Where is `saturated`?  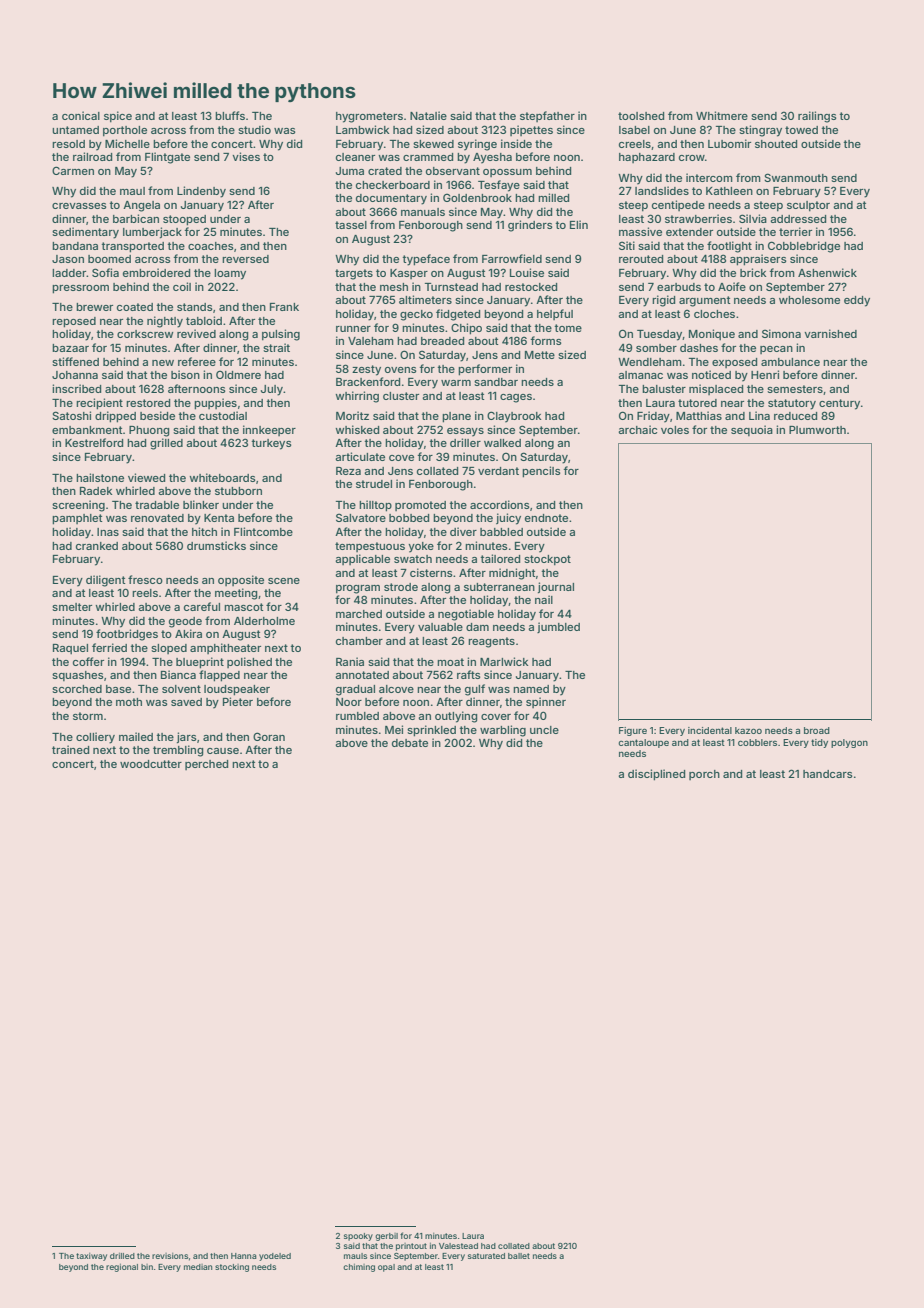 saturated is located at coordinates (486, 1256).
